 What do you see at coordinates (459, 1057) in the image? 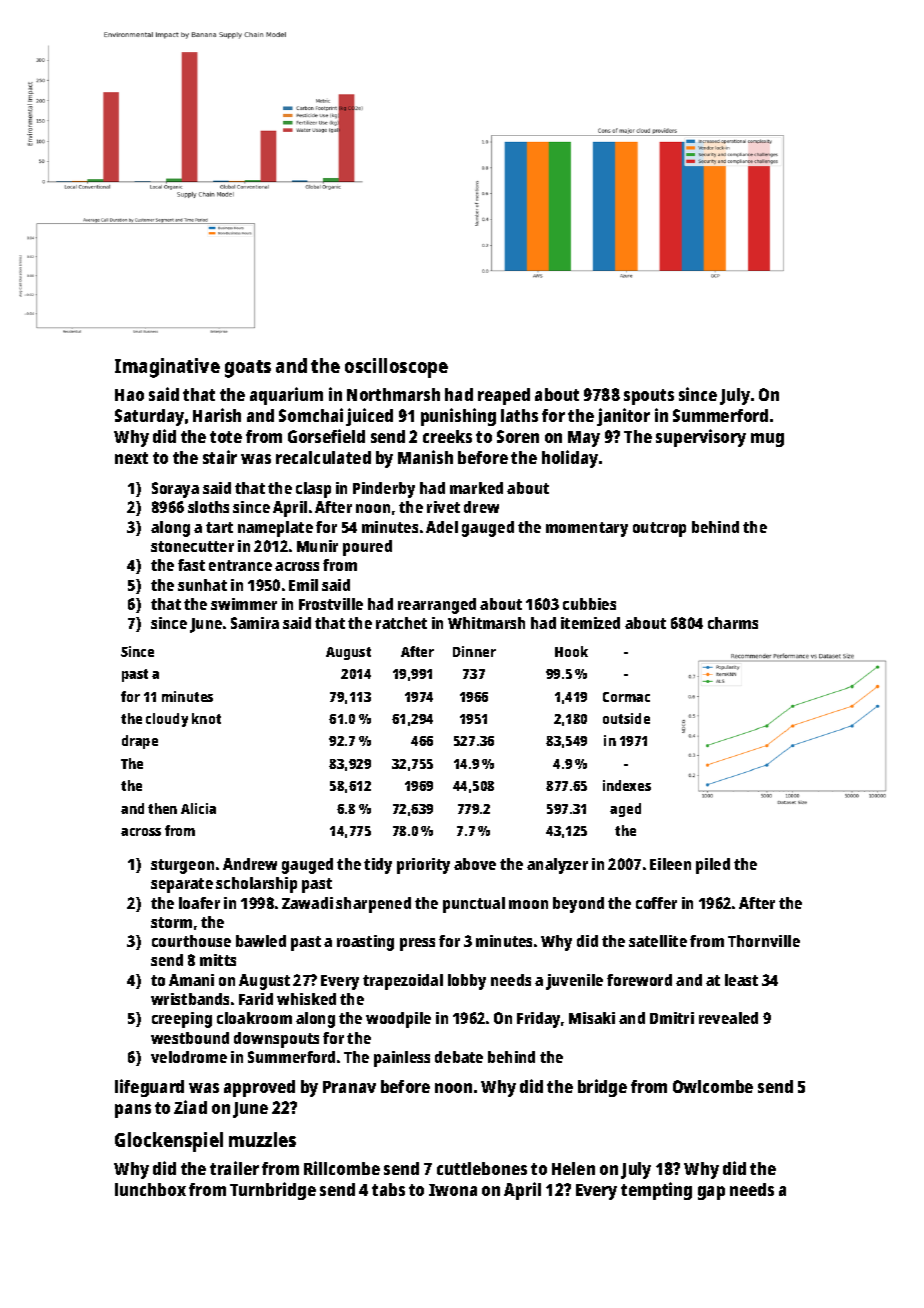
I see `debate` at bounding box center [459, 1057].
